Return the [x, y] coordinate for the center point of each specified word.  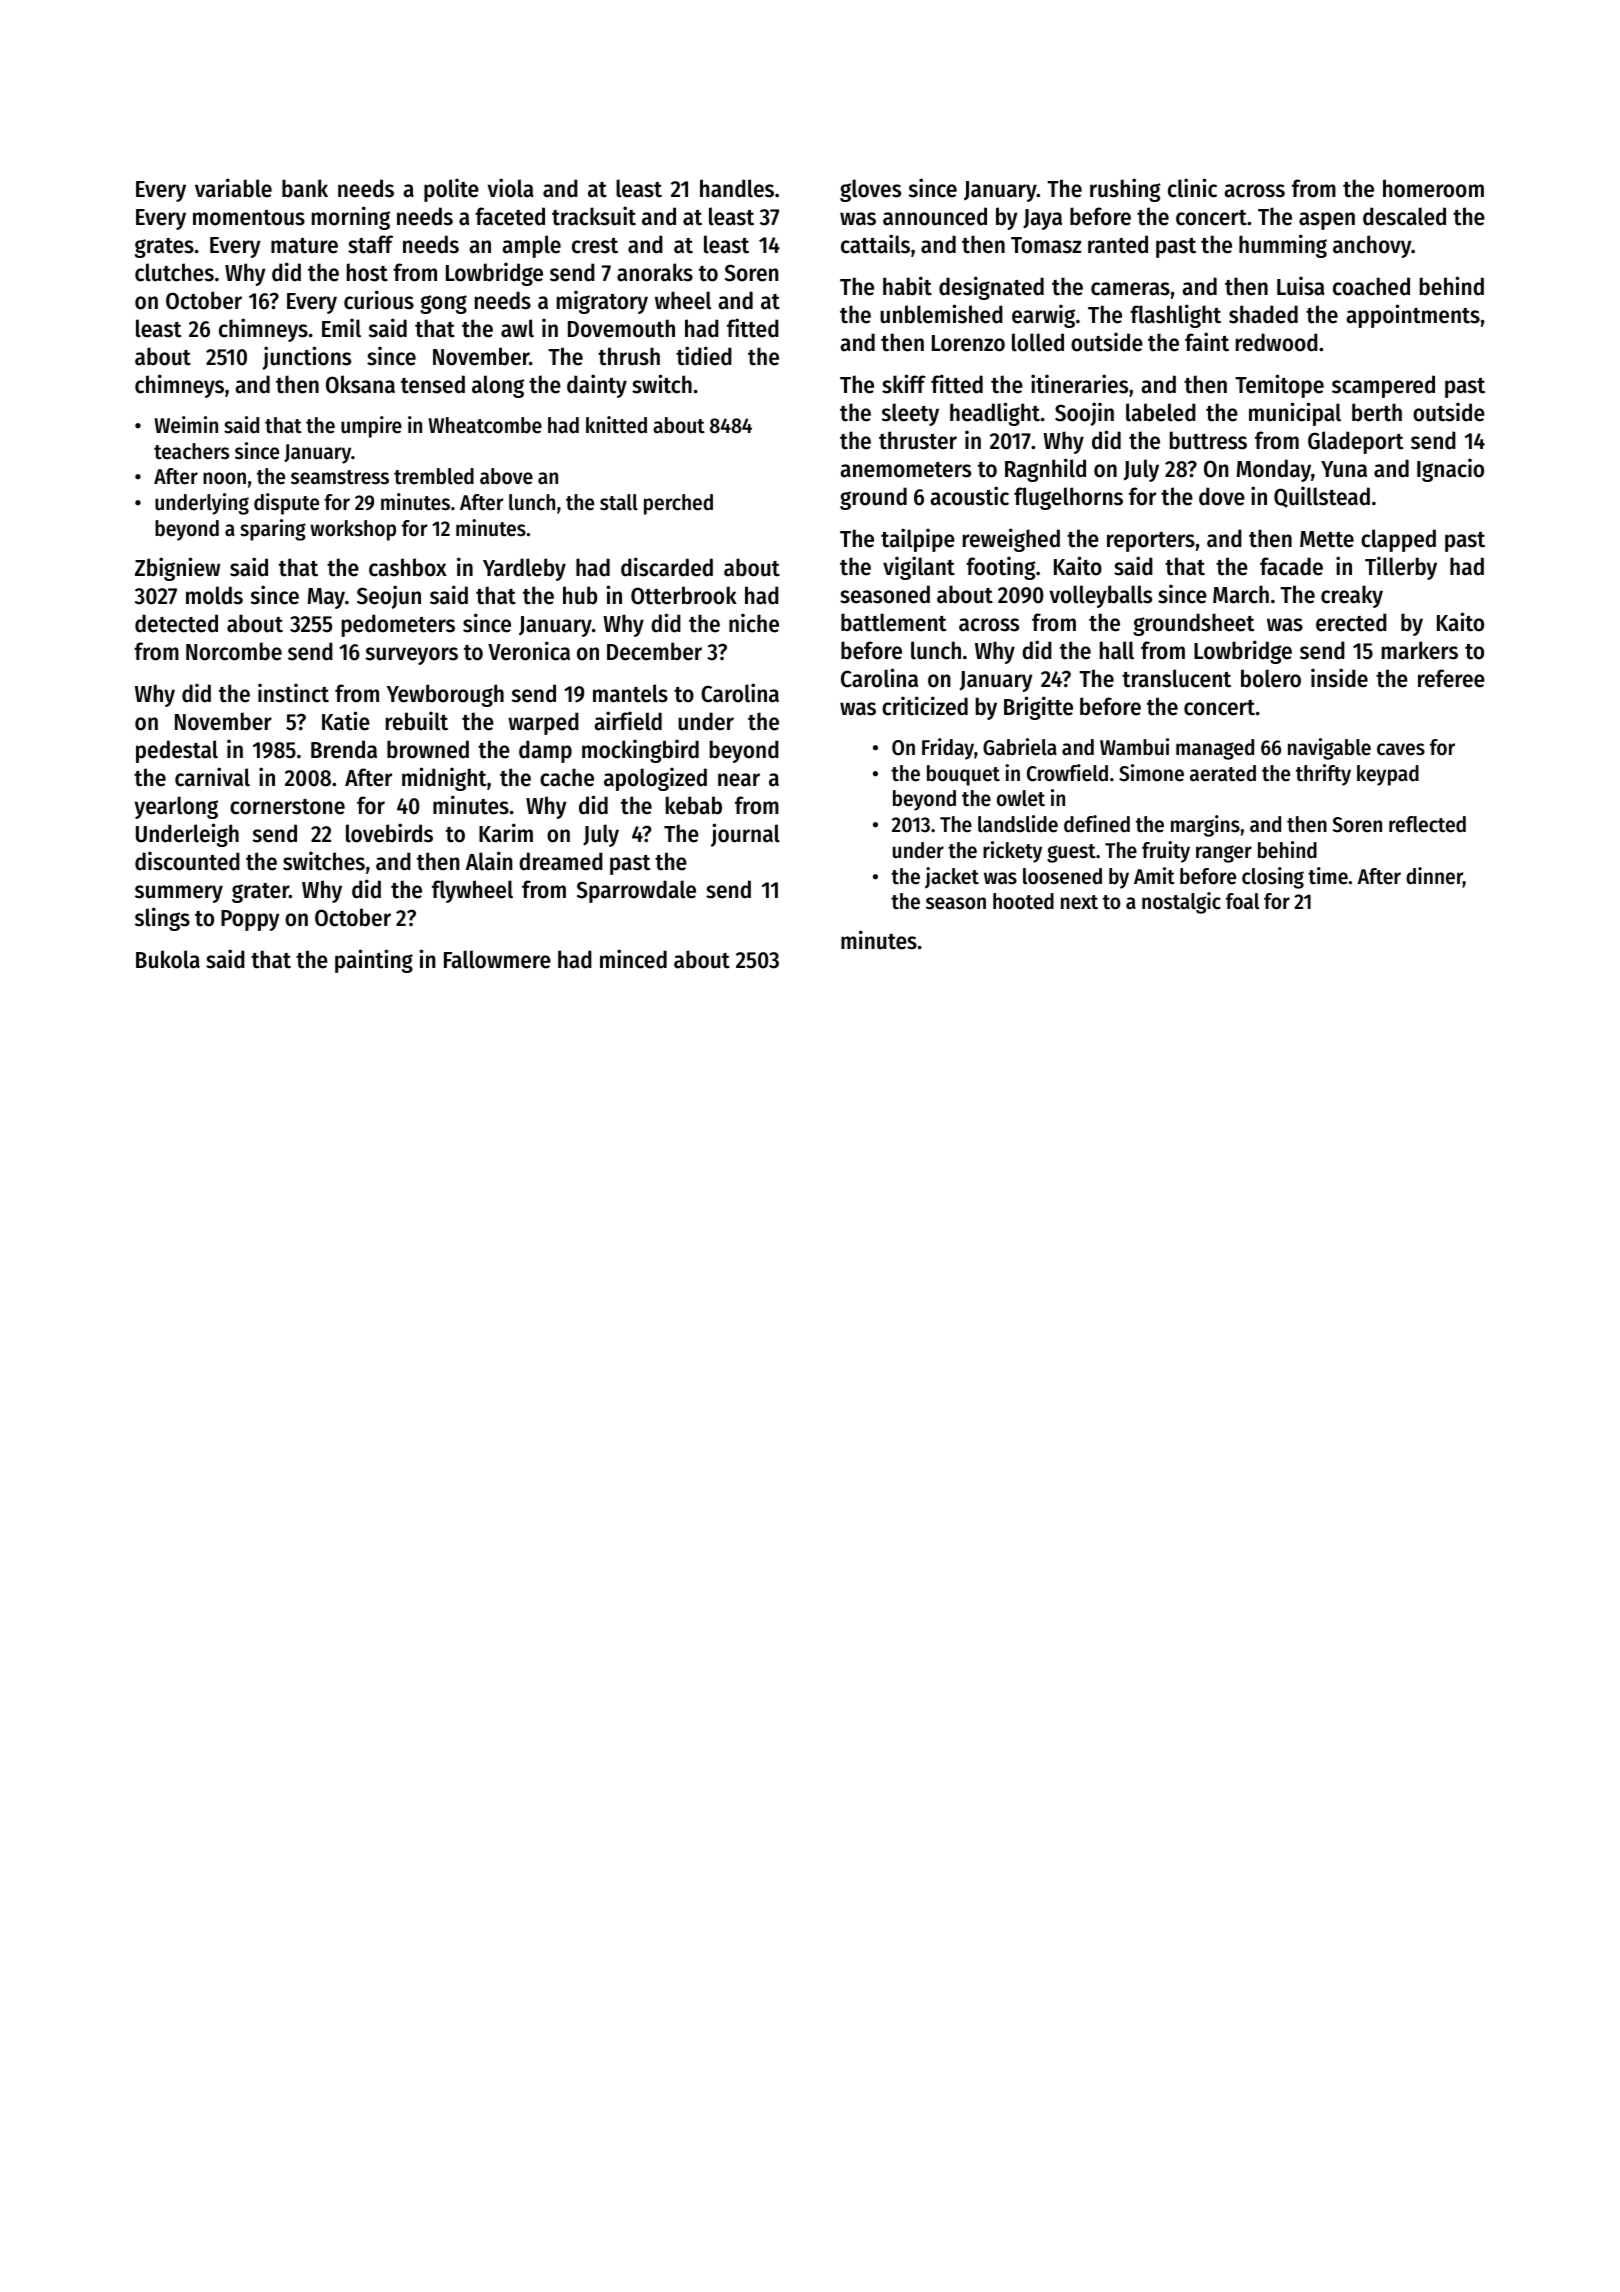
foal [1242, 901]
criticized [925, 706]
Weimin [186, 425]
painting [374, 961]
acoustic [969, 496]
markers [1420, 650]
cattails [875, 244]
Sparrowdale [636, 891]
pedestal [177, 751]
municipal [1295, 414]
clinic [1192, 188]
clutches [174, 272]
